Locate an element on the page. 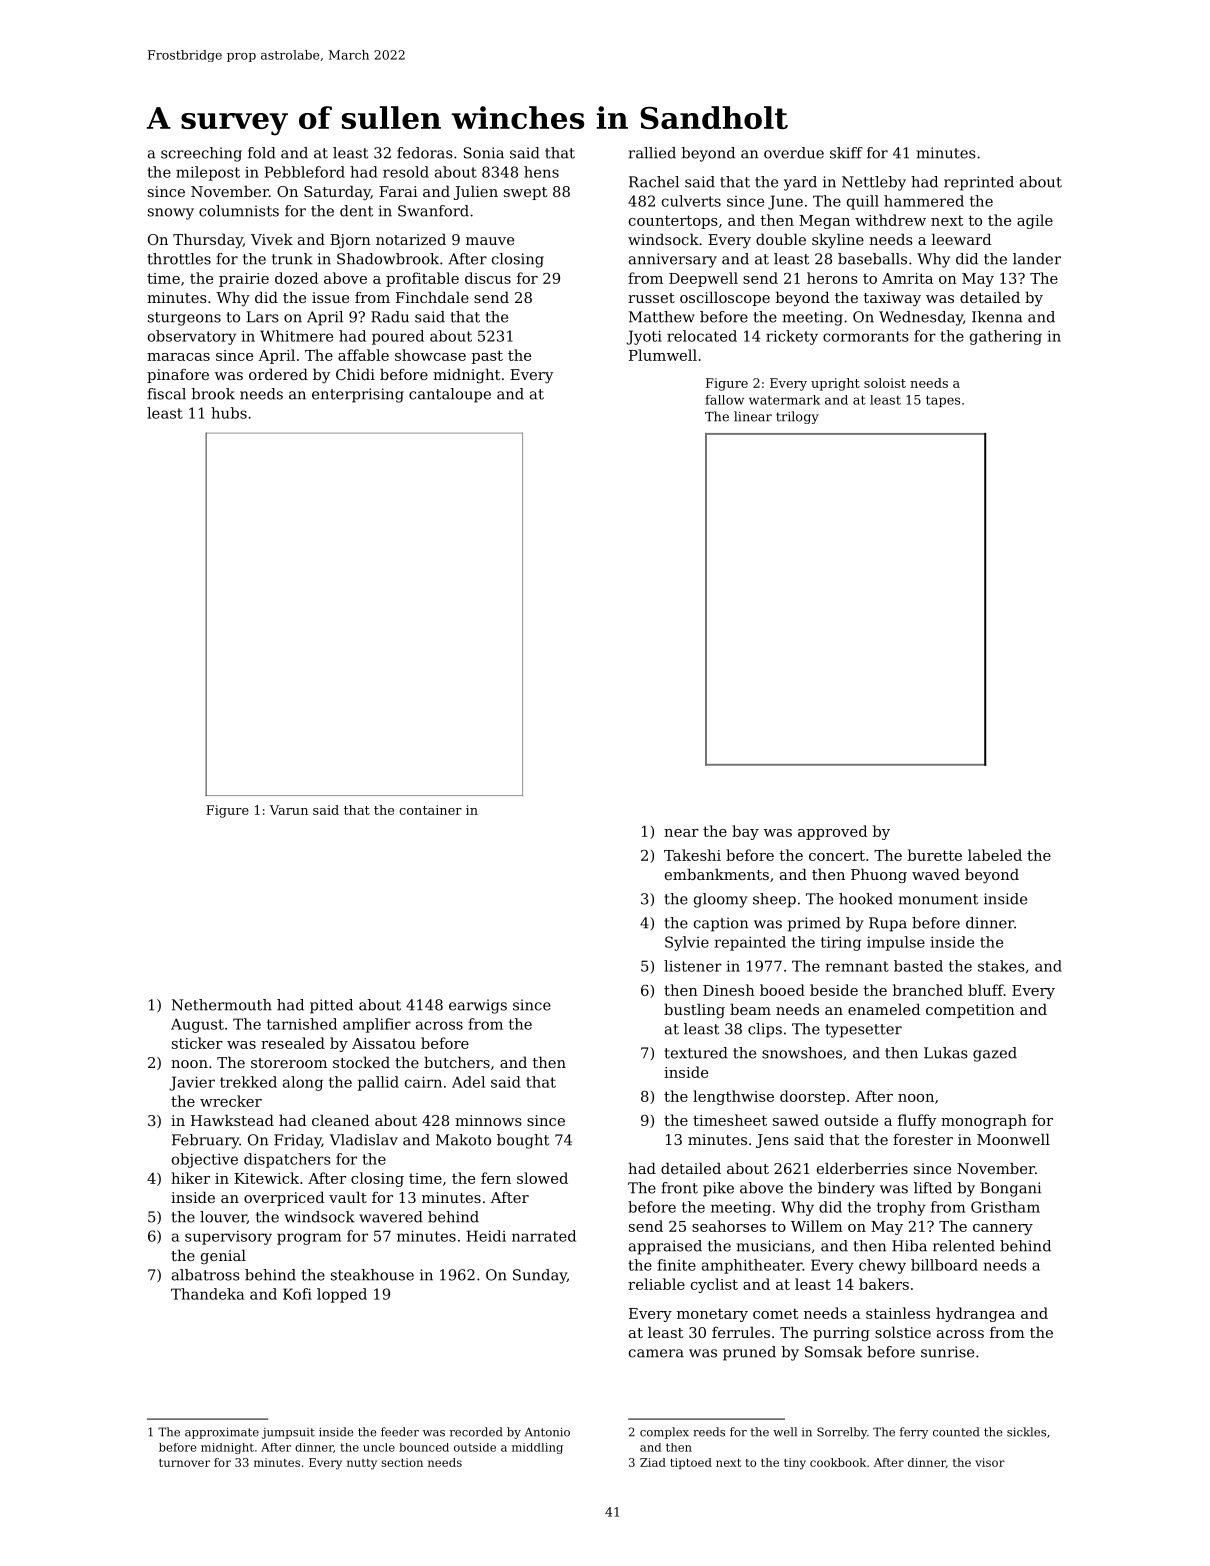  middling is located at coordinates (537, 1448).
